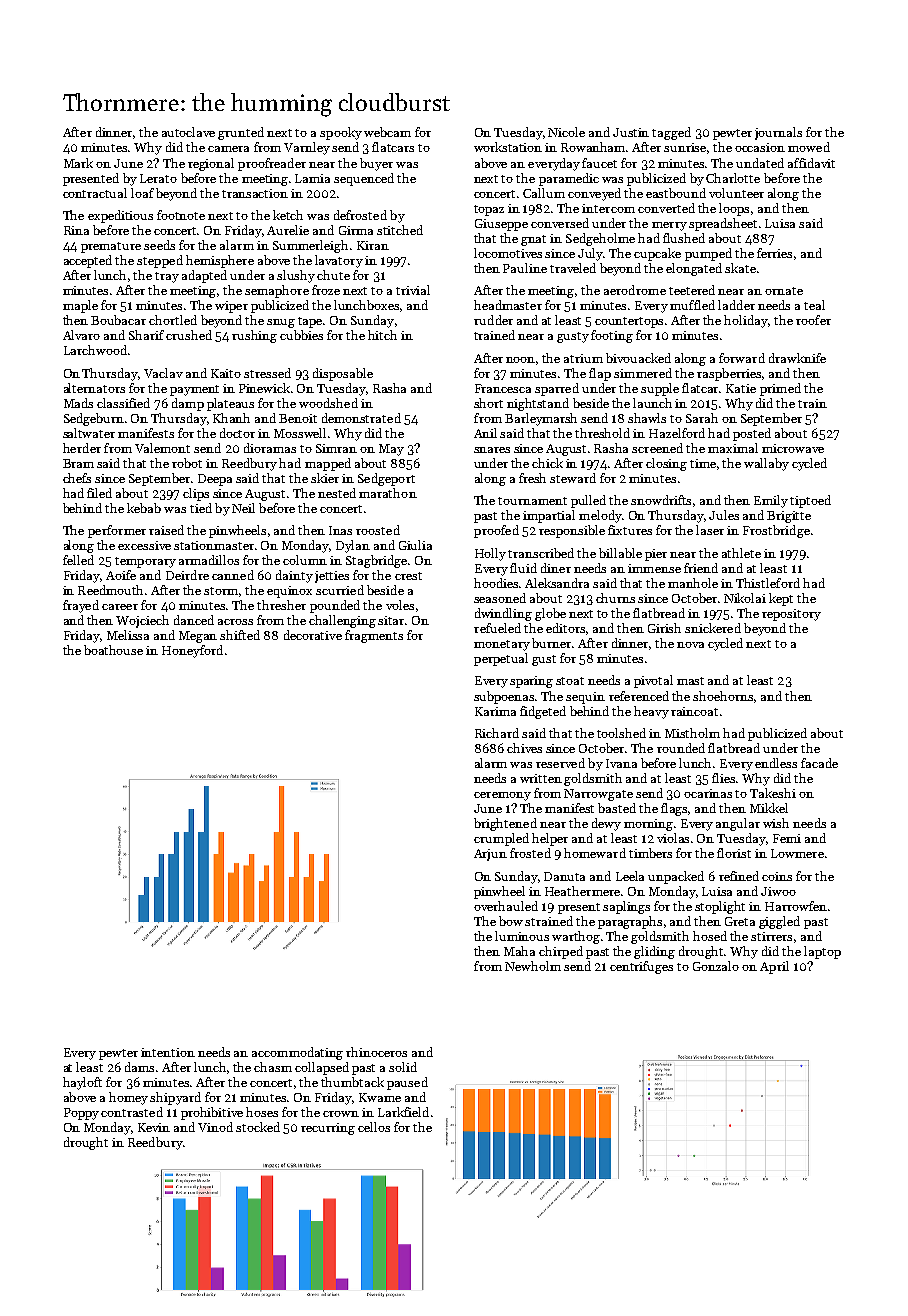 The height and width of the document is (1316, 908). I want to click on Gonzalo, so click(716, 966).
